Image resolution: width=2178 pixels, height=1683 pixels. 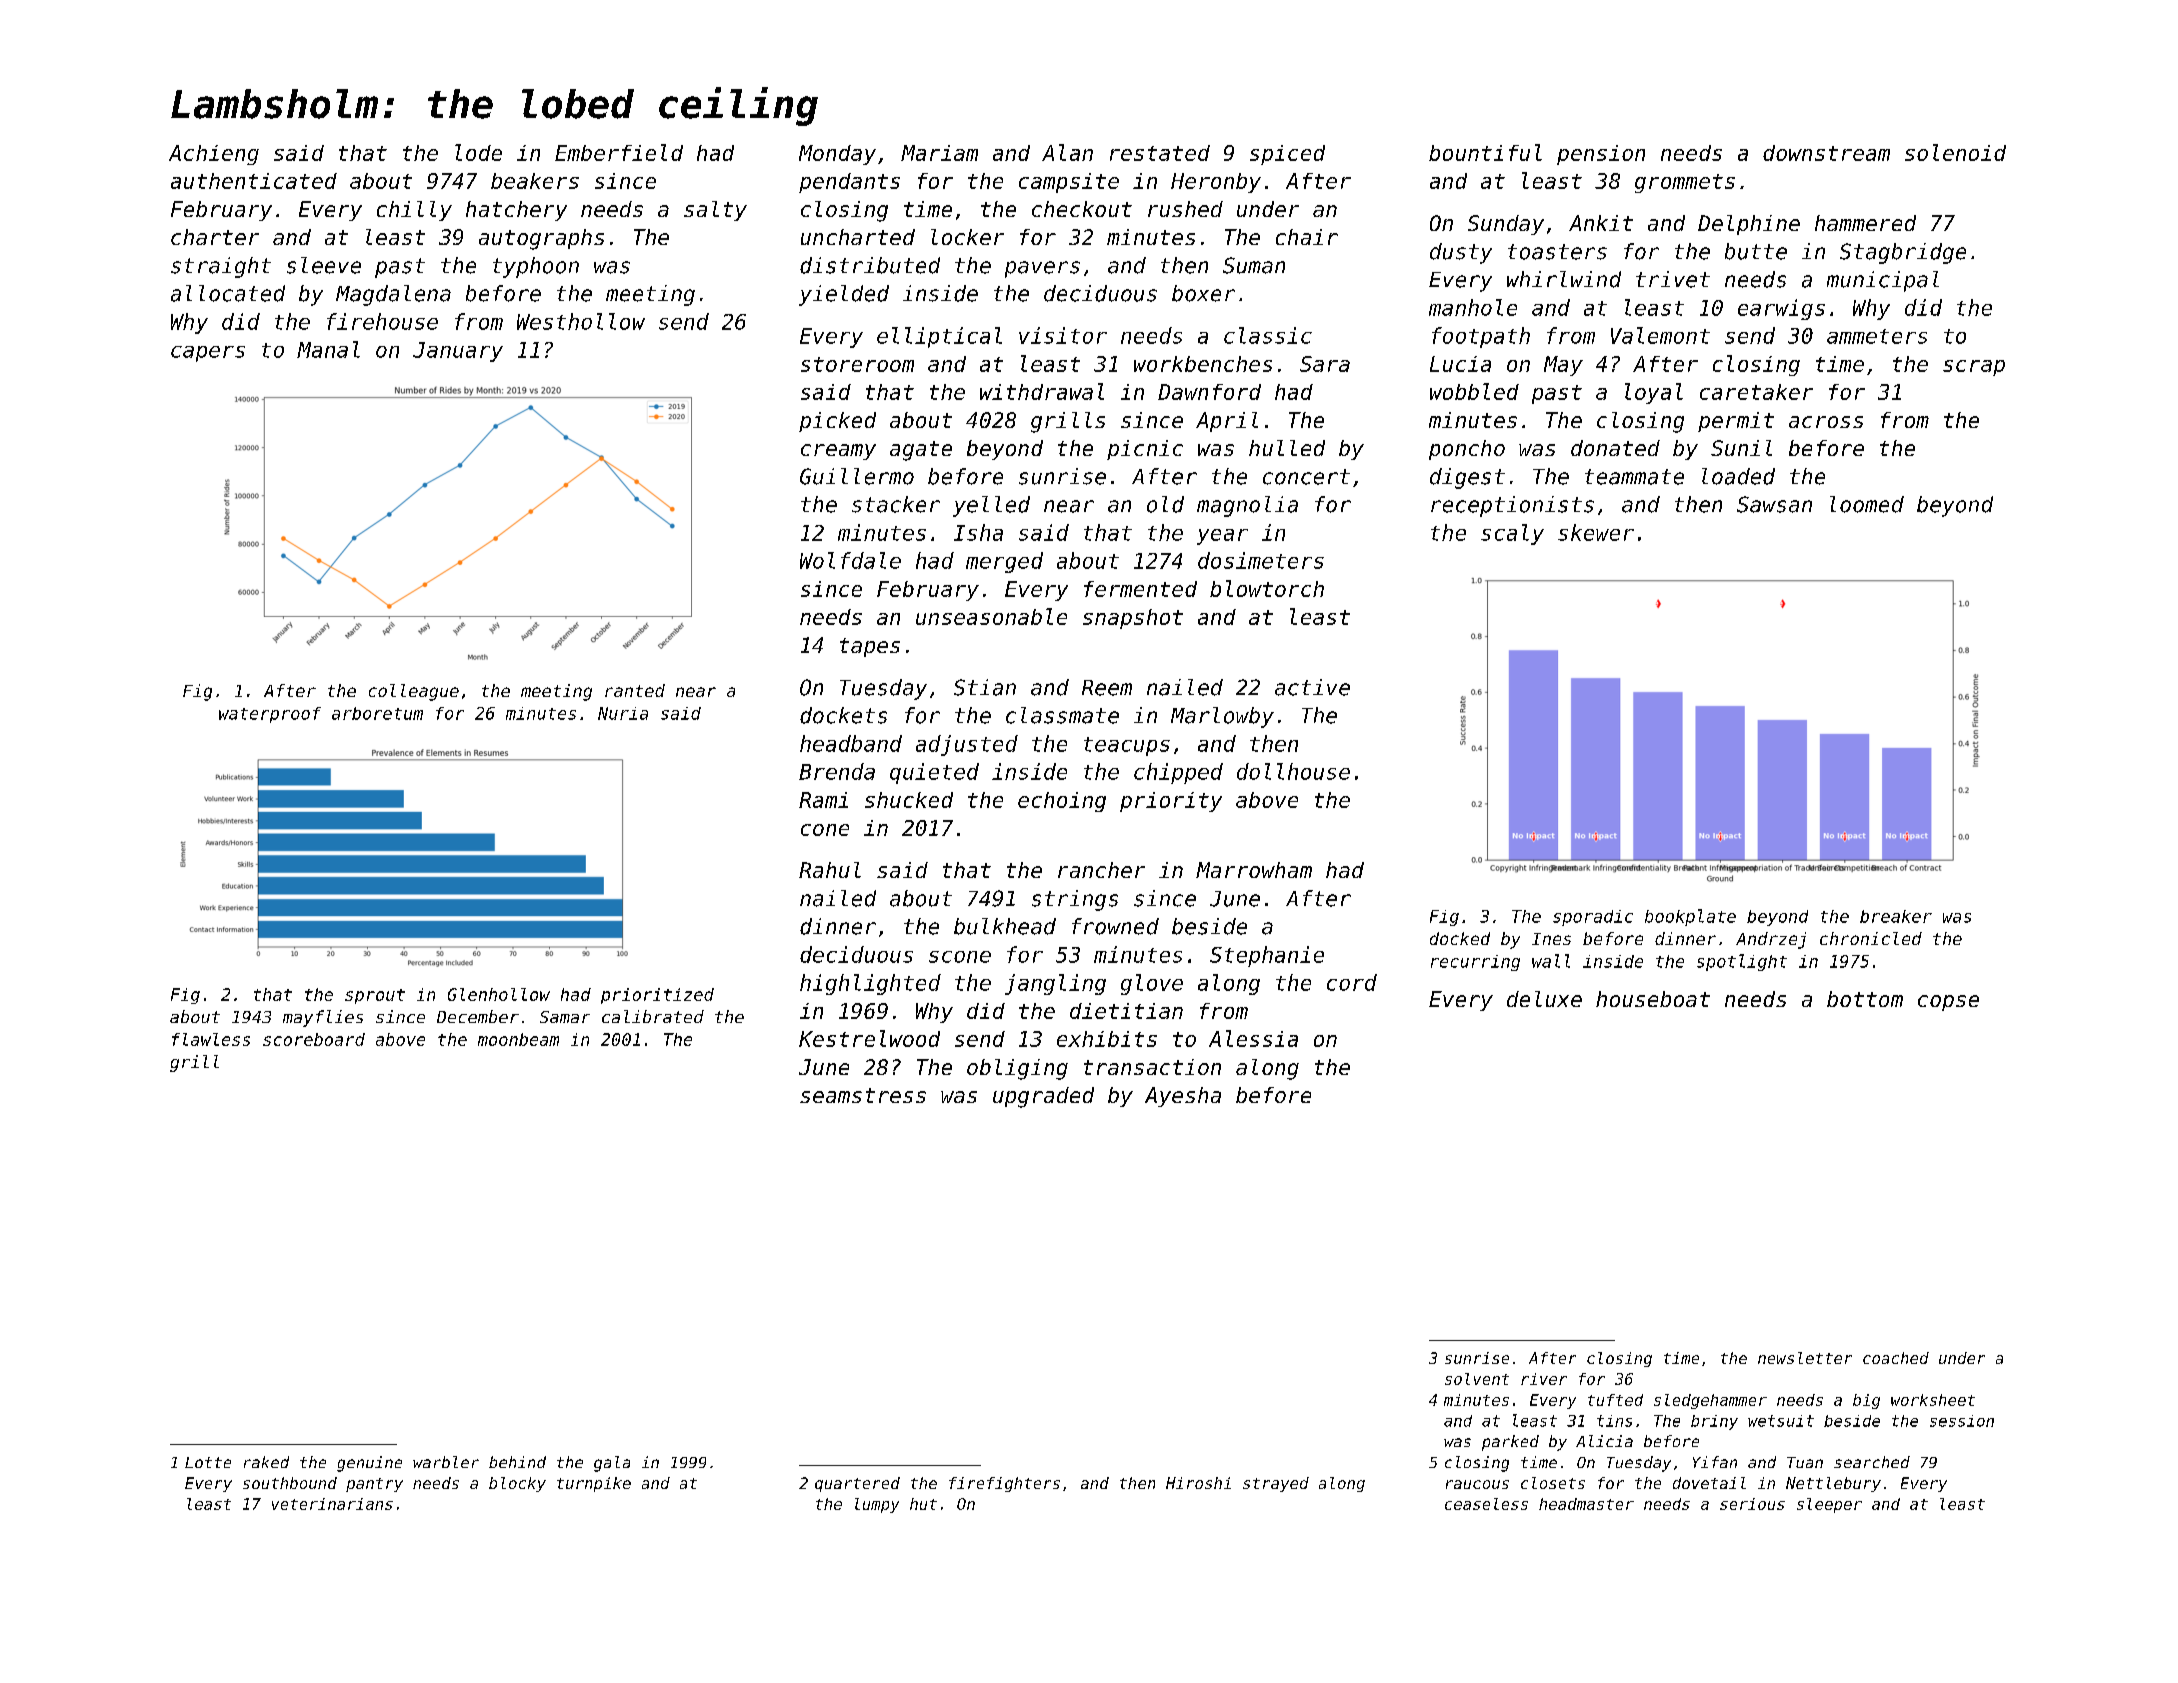 What do you see at coordinates (1063, 335) in the screenshot?
I see `visitor` at bounding box center [1063, 335].
